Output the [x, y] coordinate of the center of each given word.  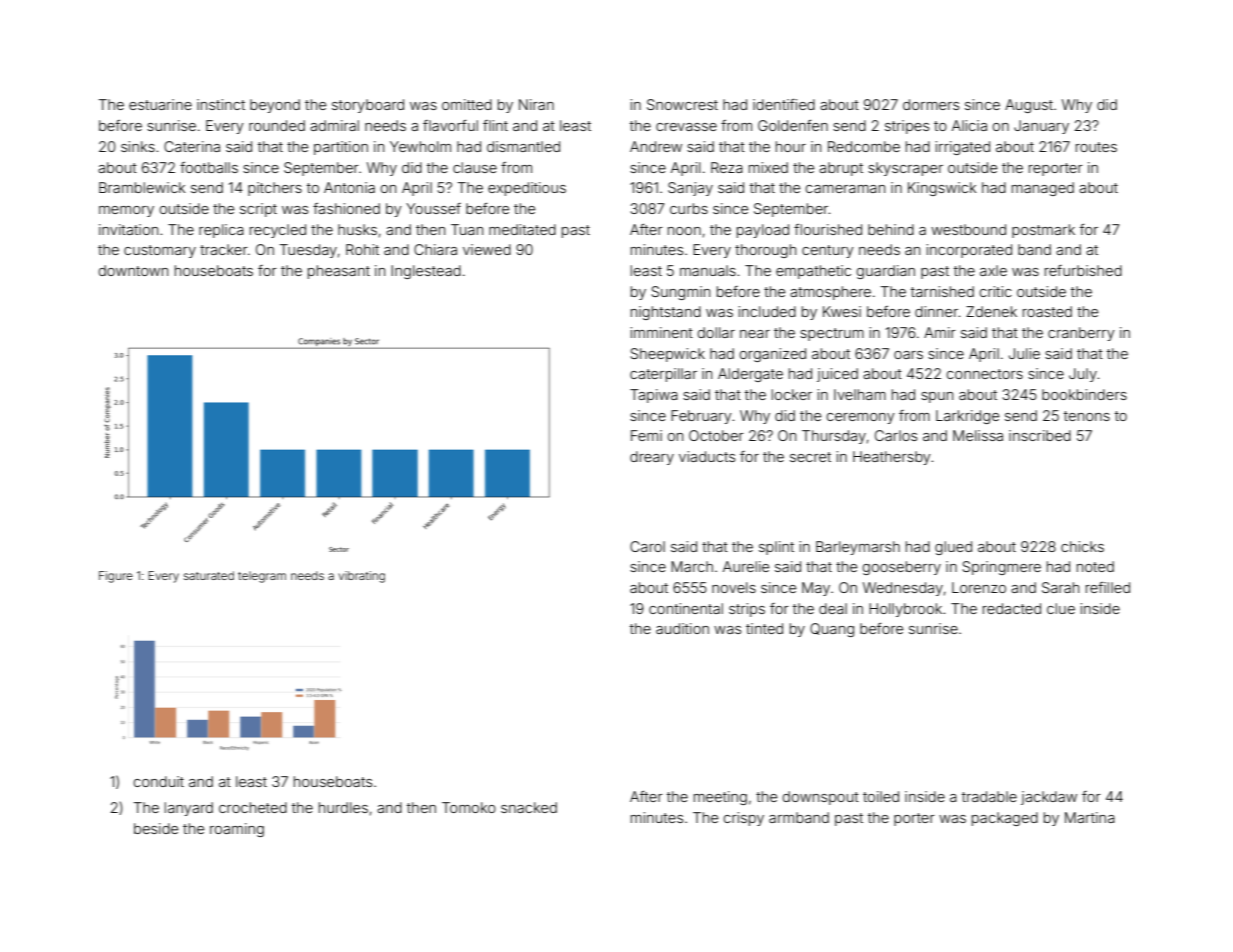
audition [682, 628]
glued [953, 548]
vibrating [361, 577]
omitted [467, 104]
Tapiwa [654, 396]
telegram [262, 577]
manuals [708, 270]
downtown [133, 270]
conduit [158, 781]
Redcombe [864, 146]
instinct [221, 104]
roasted [1047, 311]
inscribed [1040, 435]
